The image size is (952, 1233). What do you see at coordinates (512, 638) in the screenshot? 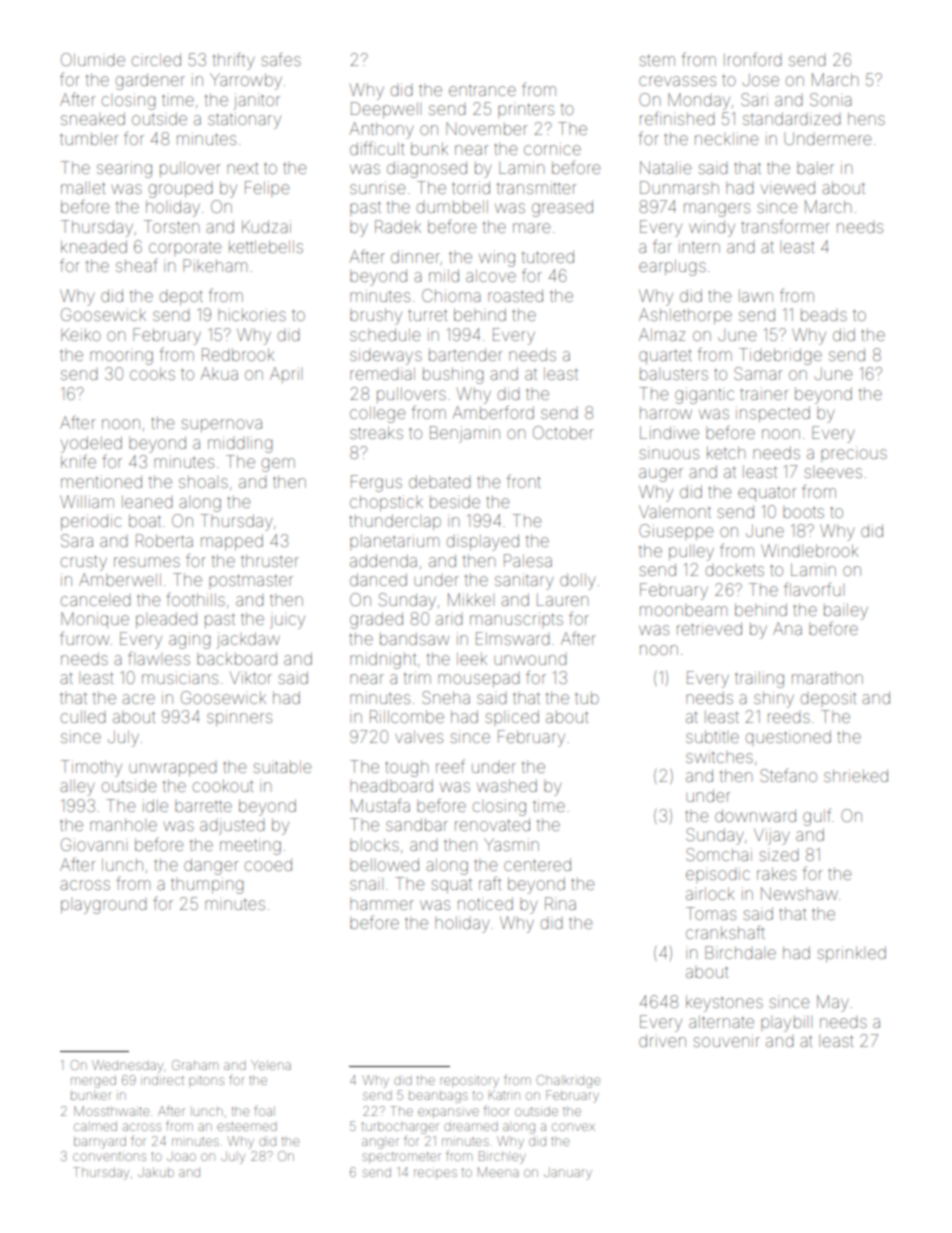
I see `Elmsward` at bounding box center [512, 638].
